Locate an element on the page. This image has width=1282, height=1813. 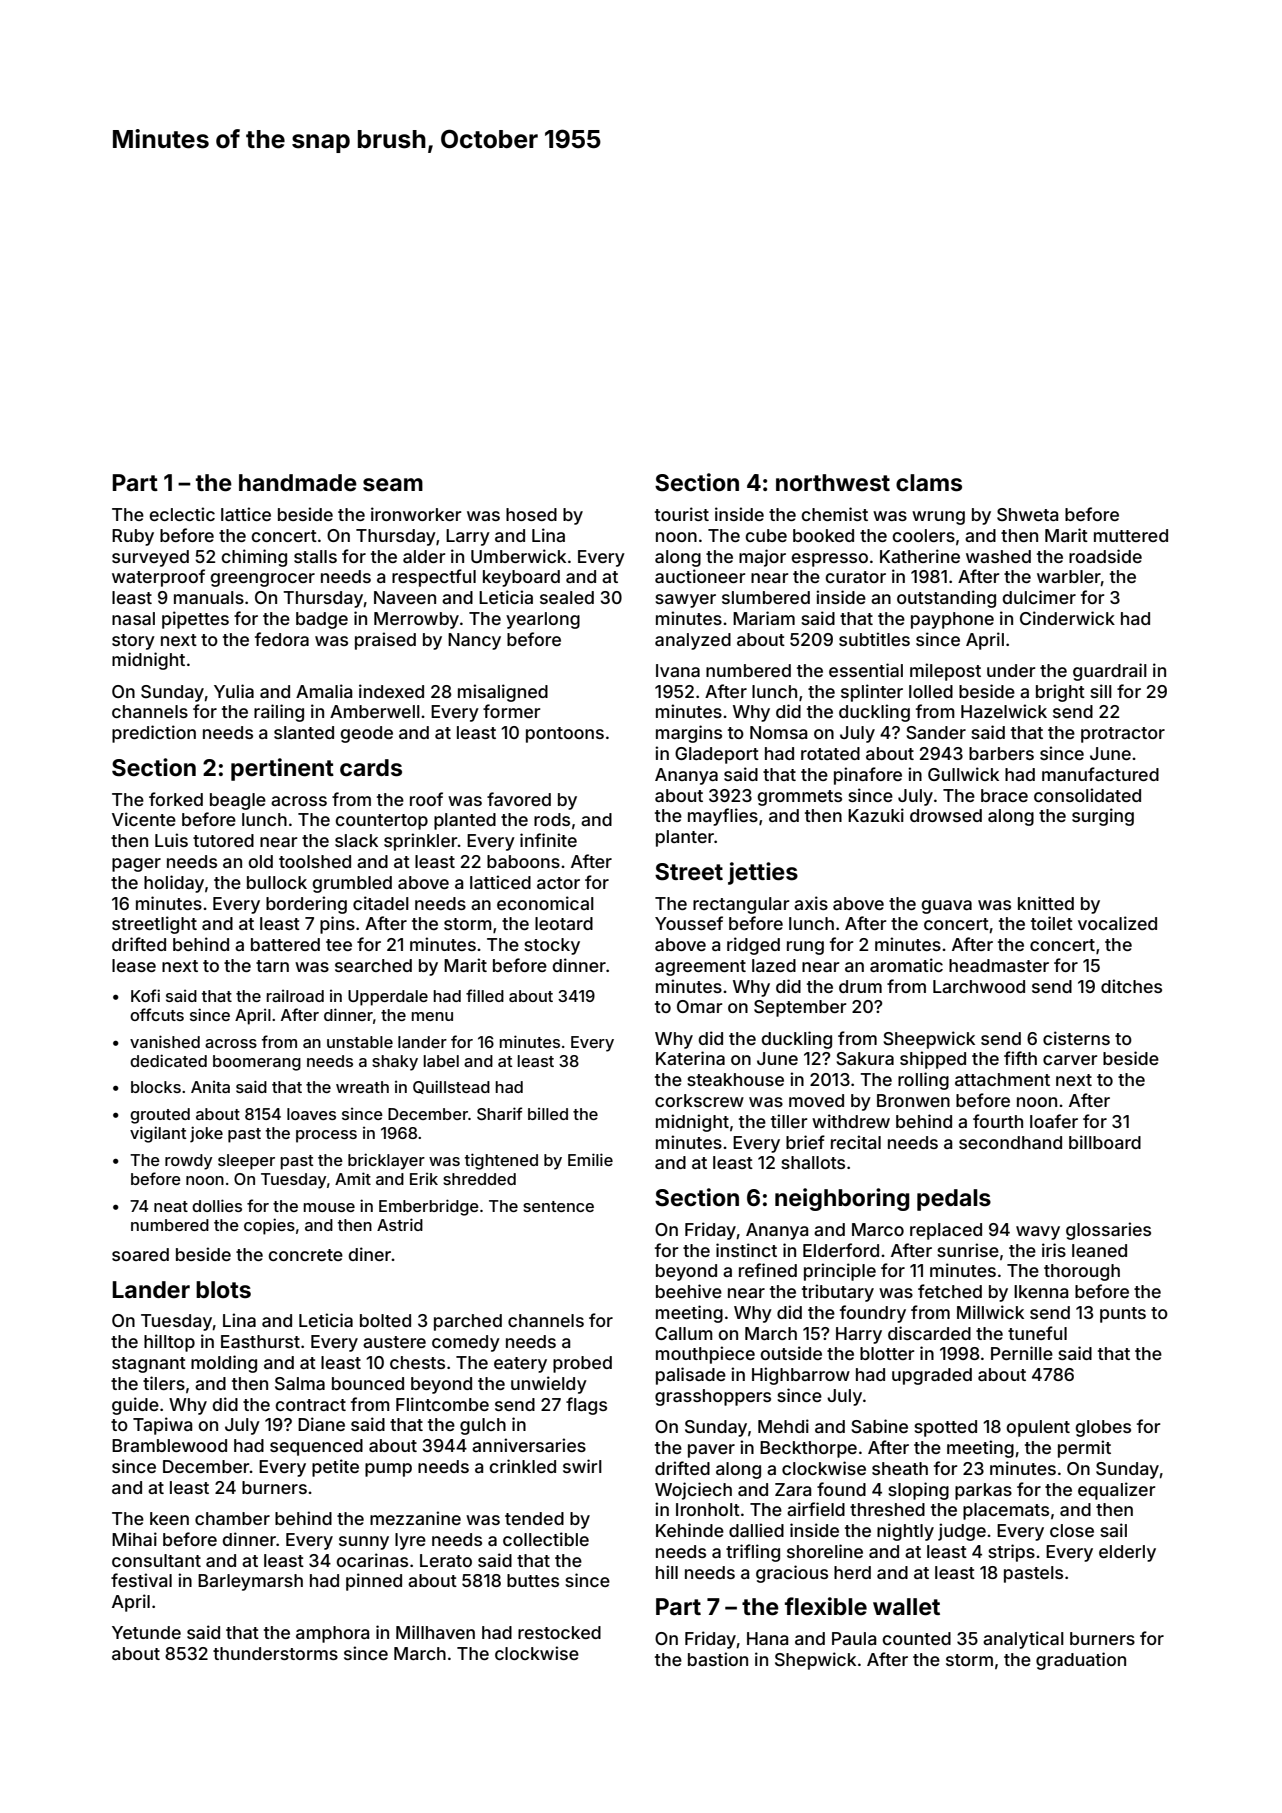
lazed is located at coordinates (774, 965).
